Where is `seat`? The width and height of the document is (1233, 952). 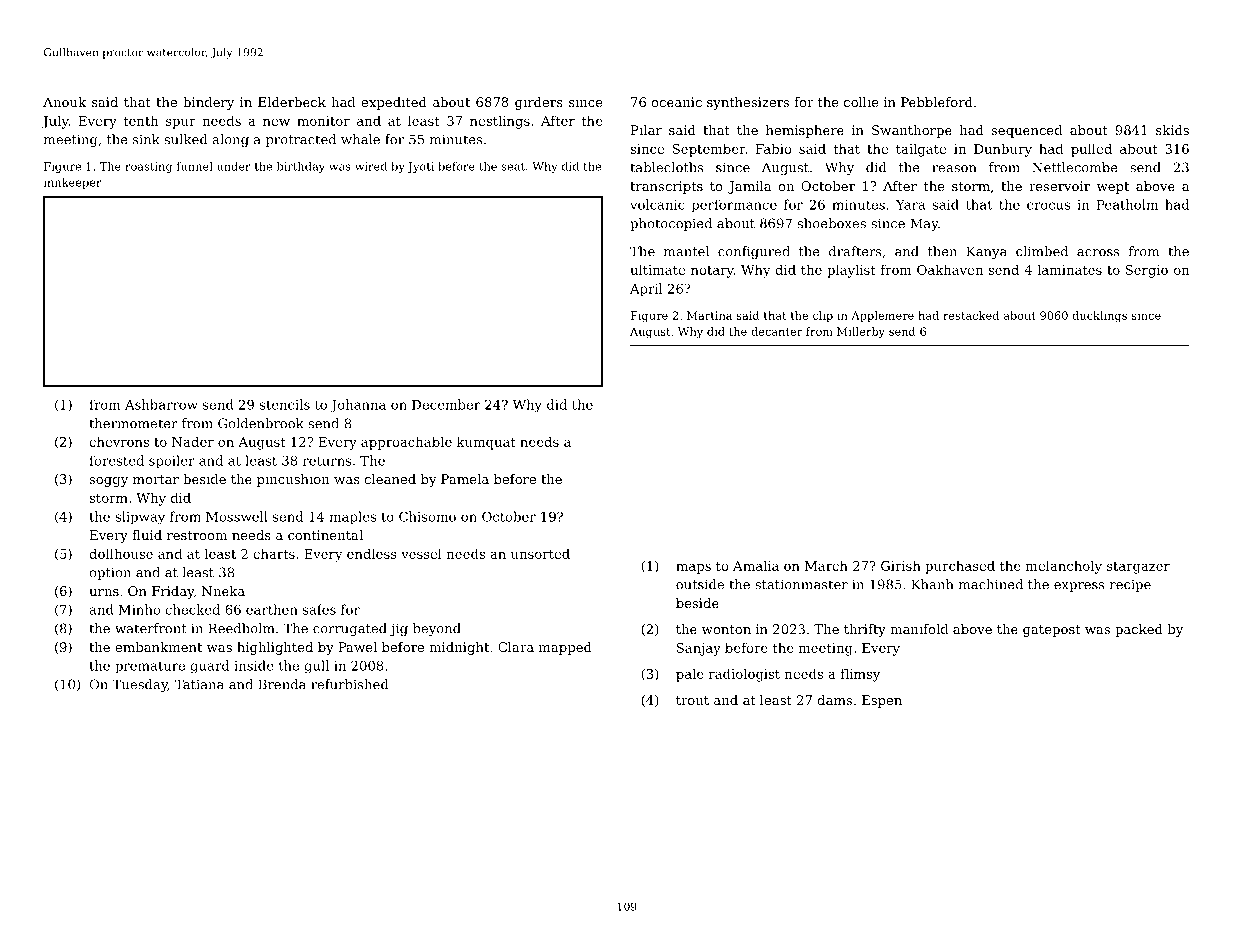
seat is located at coordinates (513, 167).
